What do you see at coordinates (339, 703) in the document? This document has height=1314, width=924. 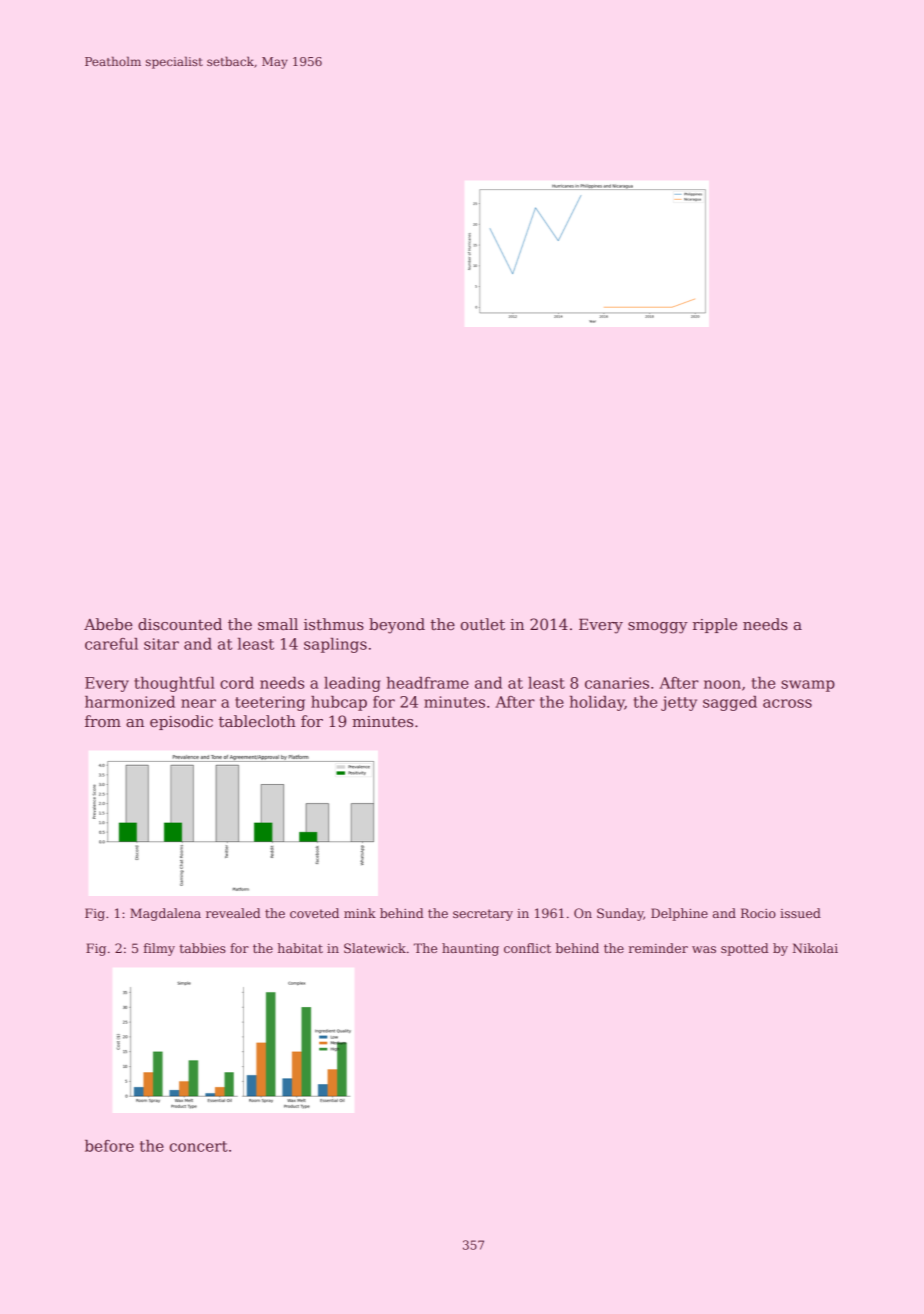 I see `hubcap` at bounding box center [339, 703].
